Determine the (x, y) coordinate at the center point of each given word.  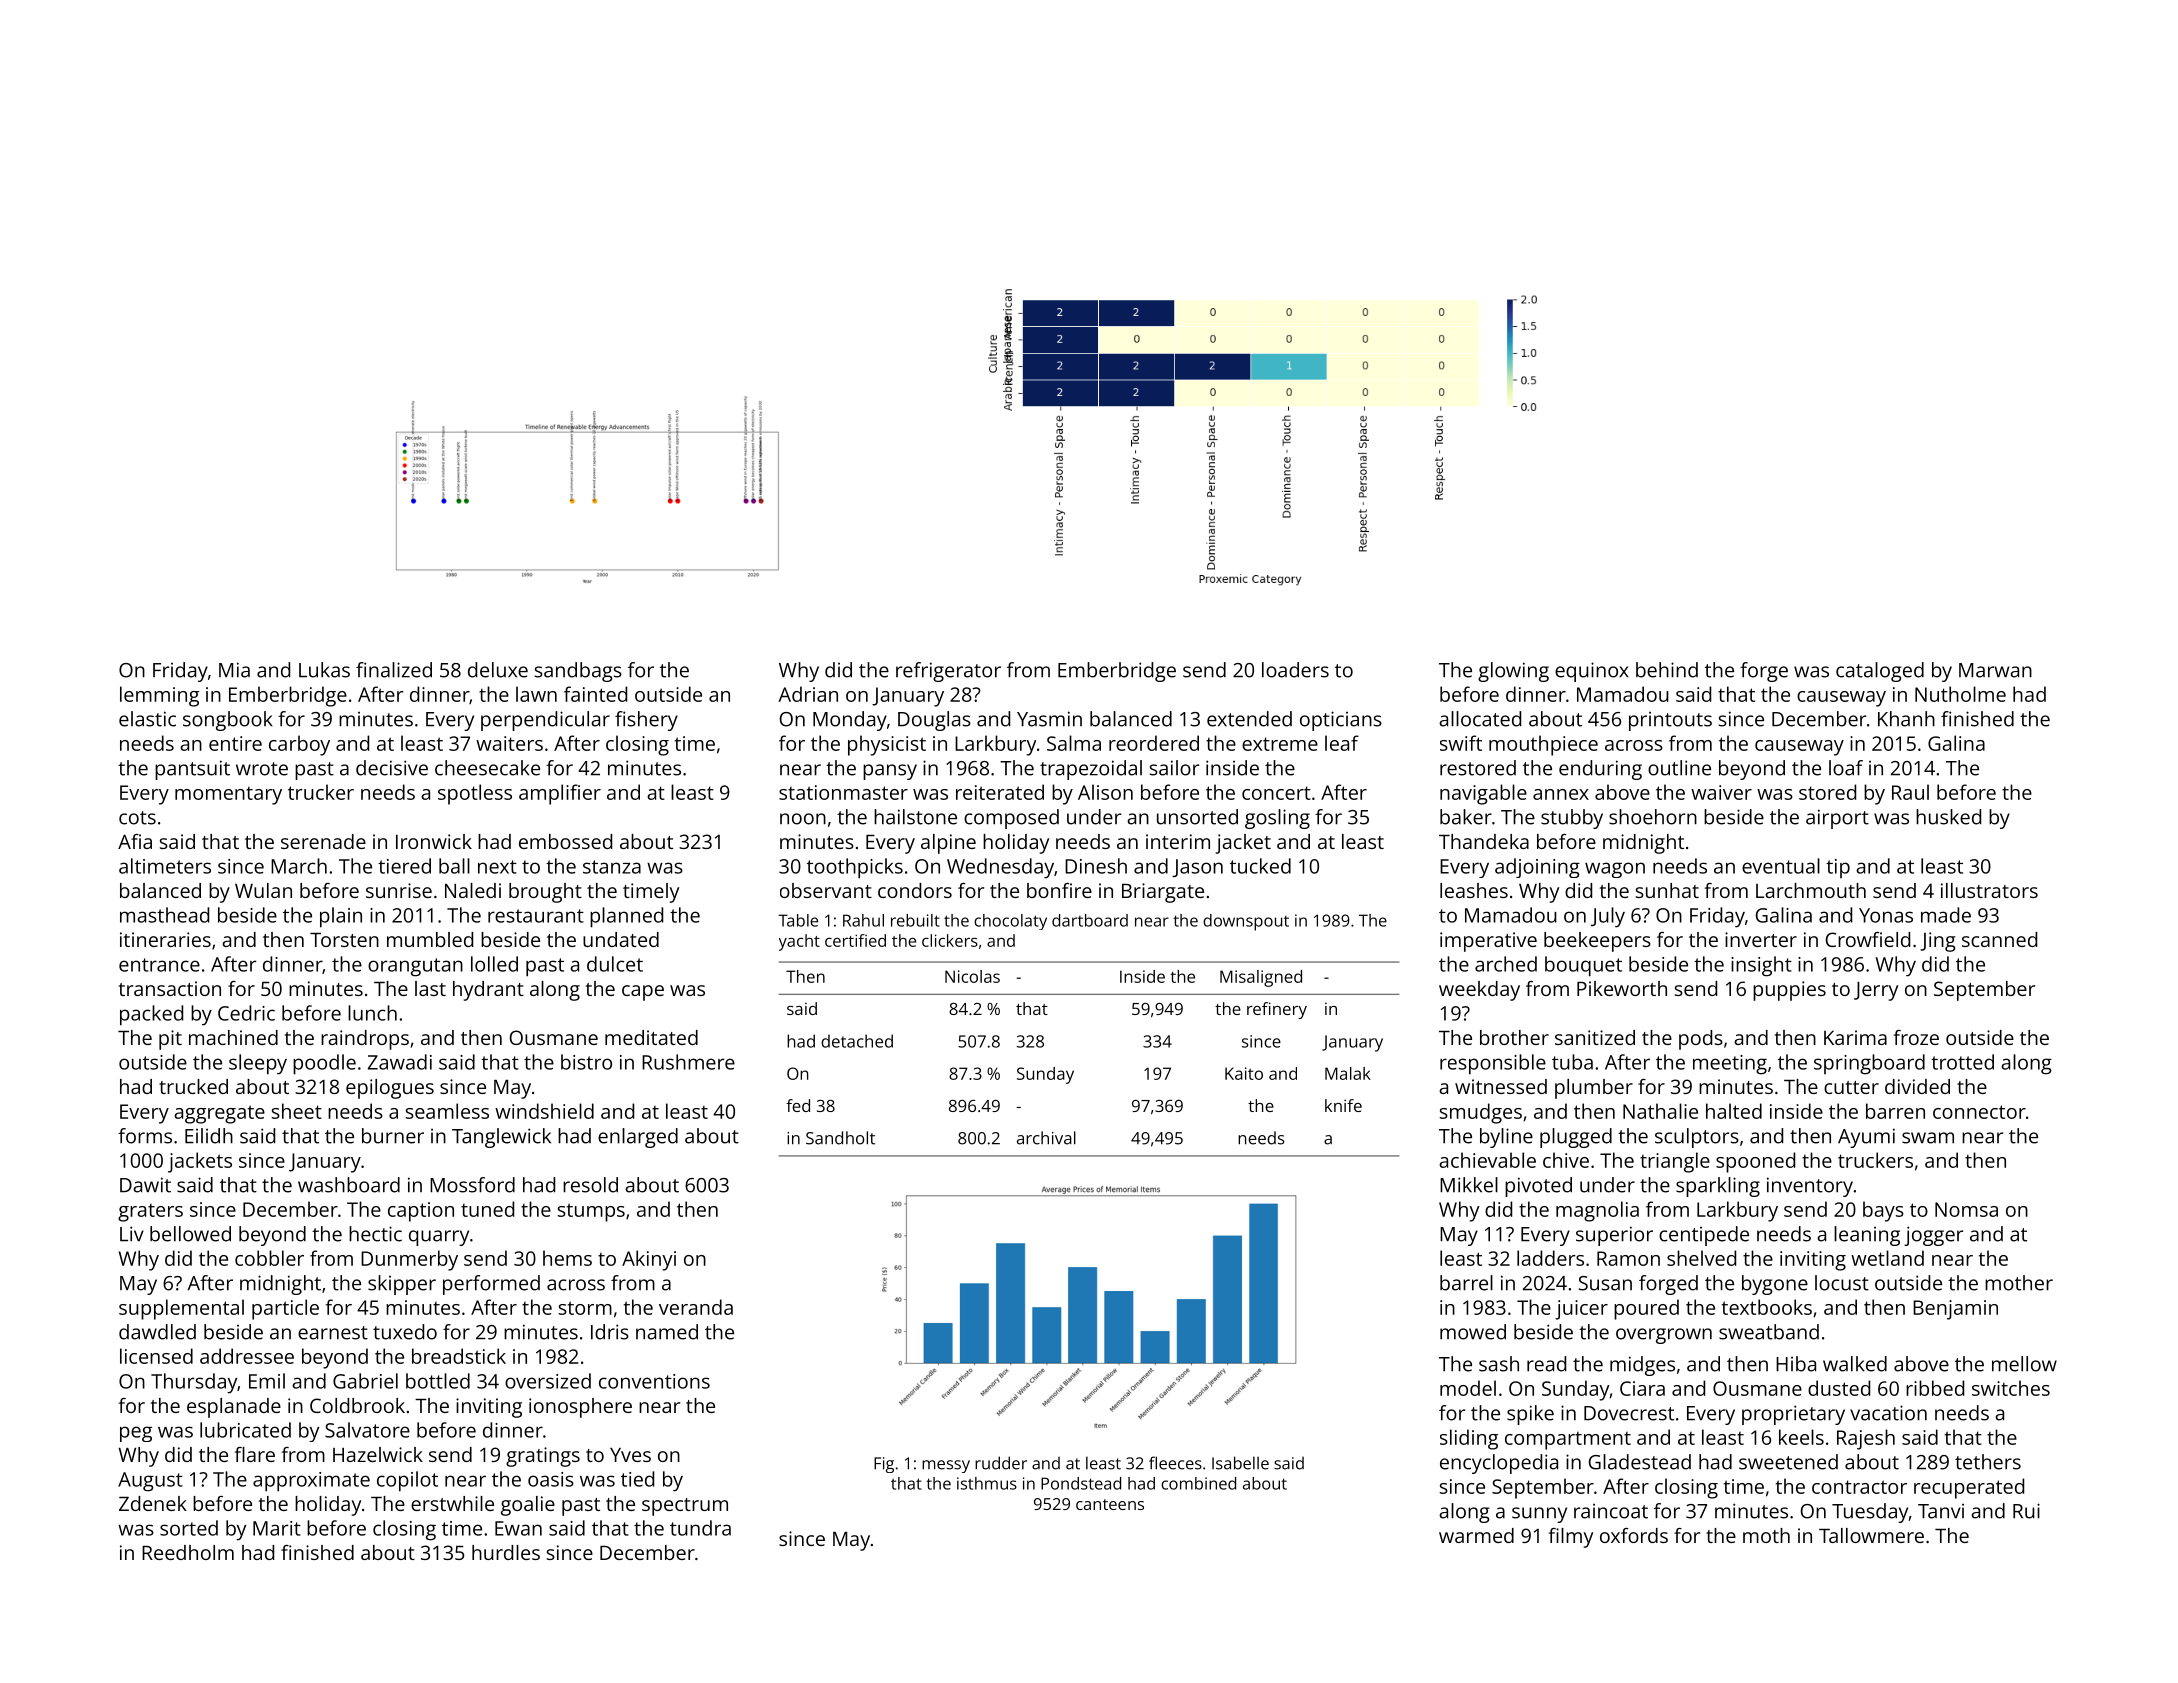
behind (1667, 670)
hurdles (506, 1552)
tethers (1988, 1462)
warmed (1476, 1535)
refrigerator (948, 672)
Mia (234, 670)
